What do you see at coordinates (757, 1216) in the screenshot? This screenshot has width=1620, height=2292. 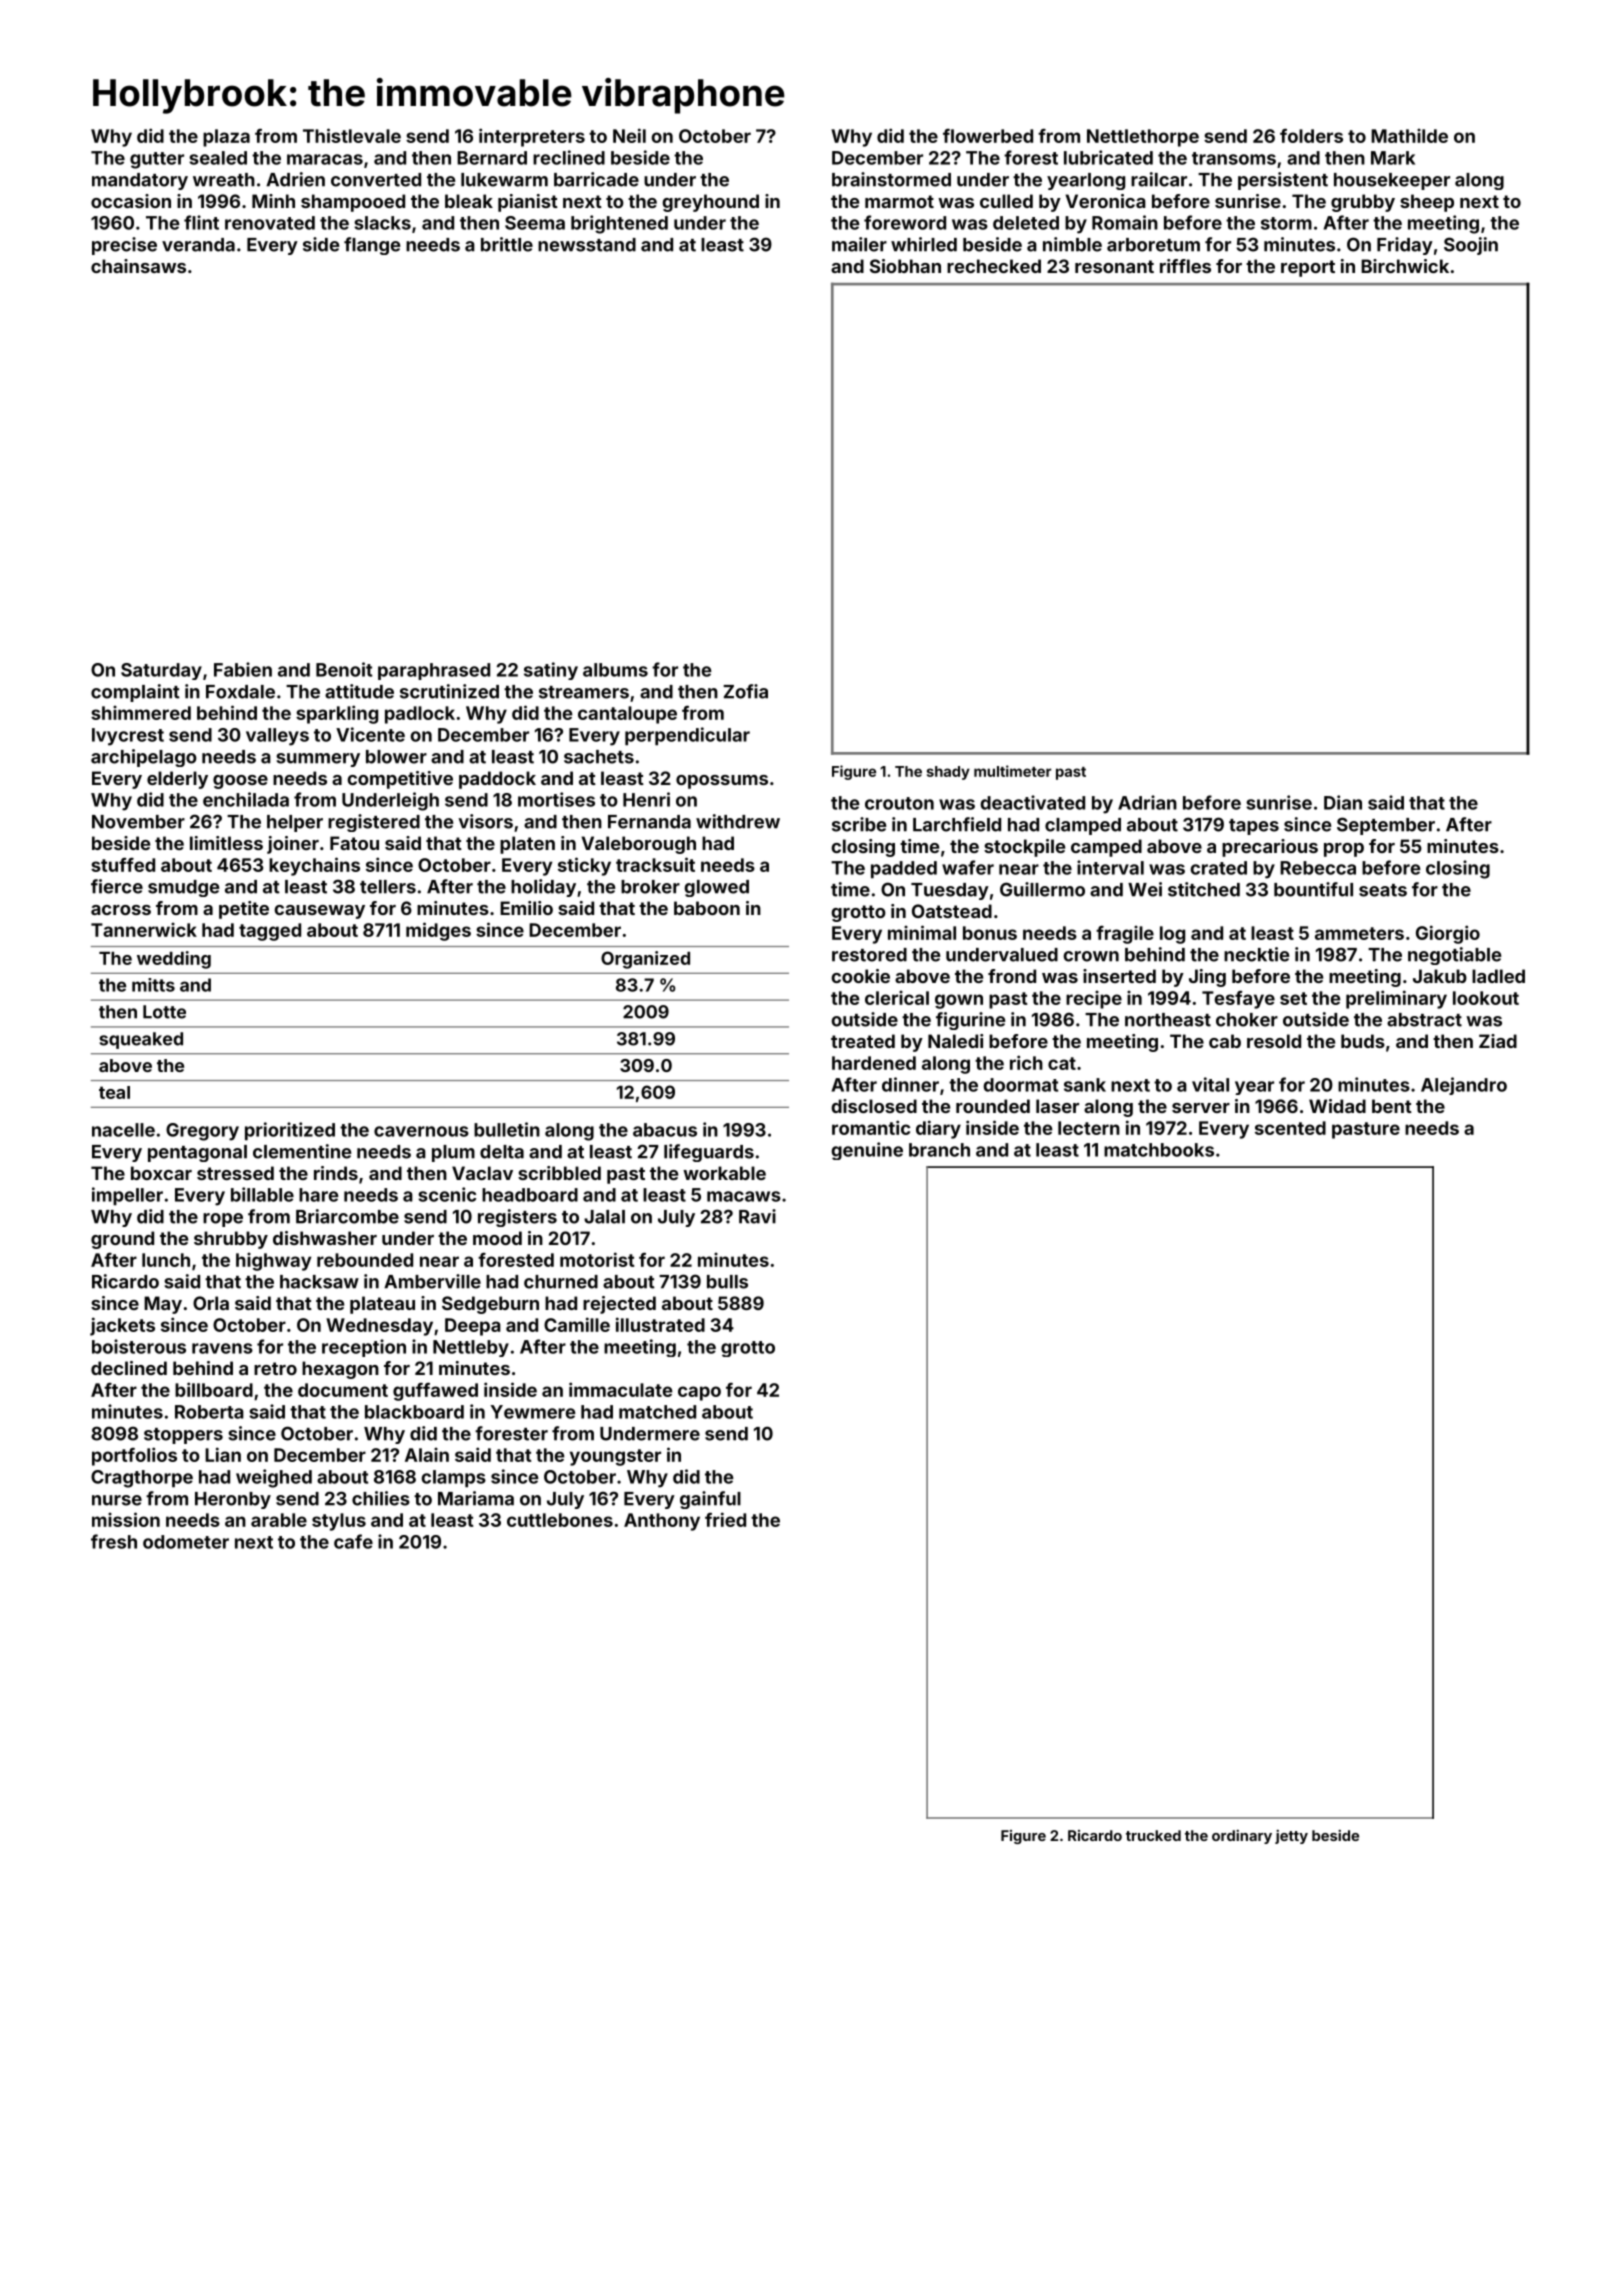 I see `Ravi` at bounding box center [757, 1216].
